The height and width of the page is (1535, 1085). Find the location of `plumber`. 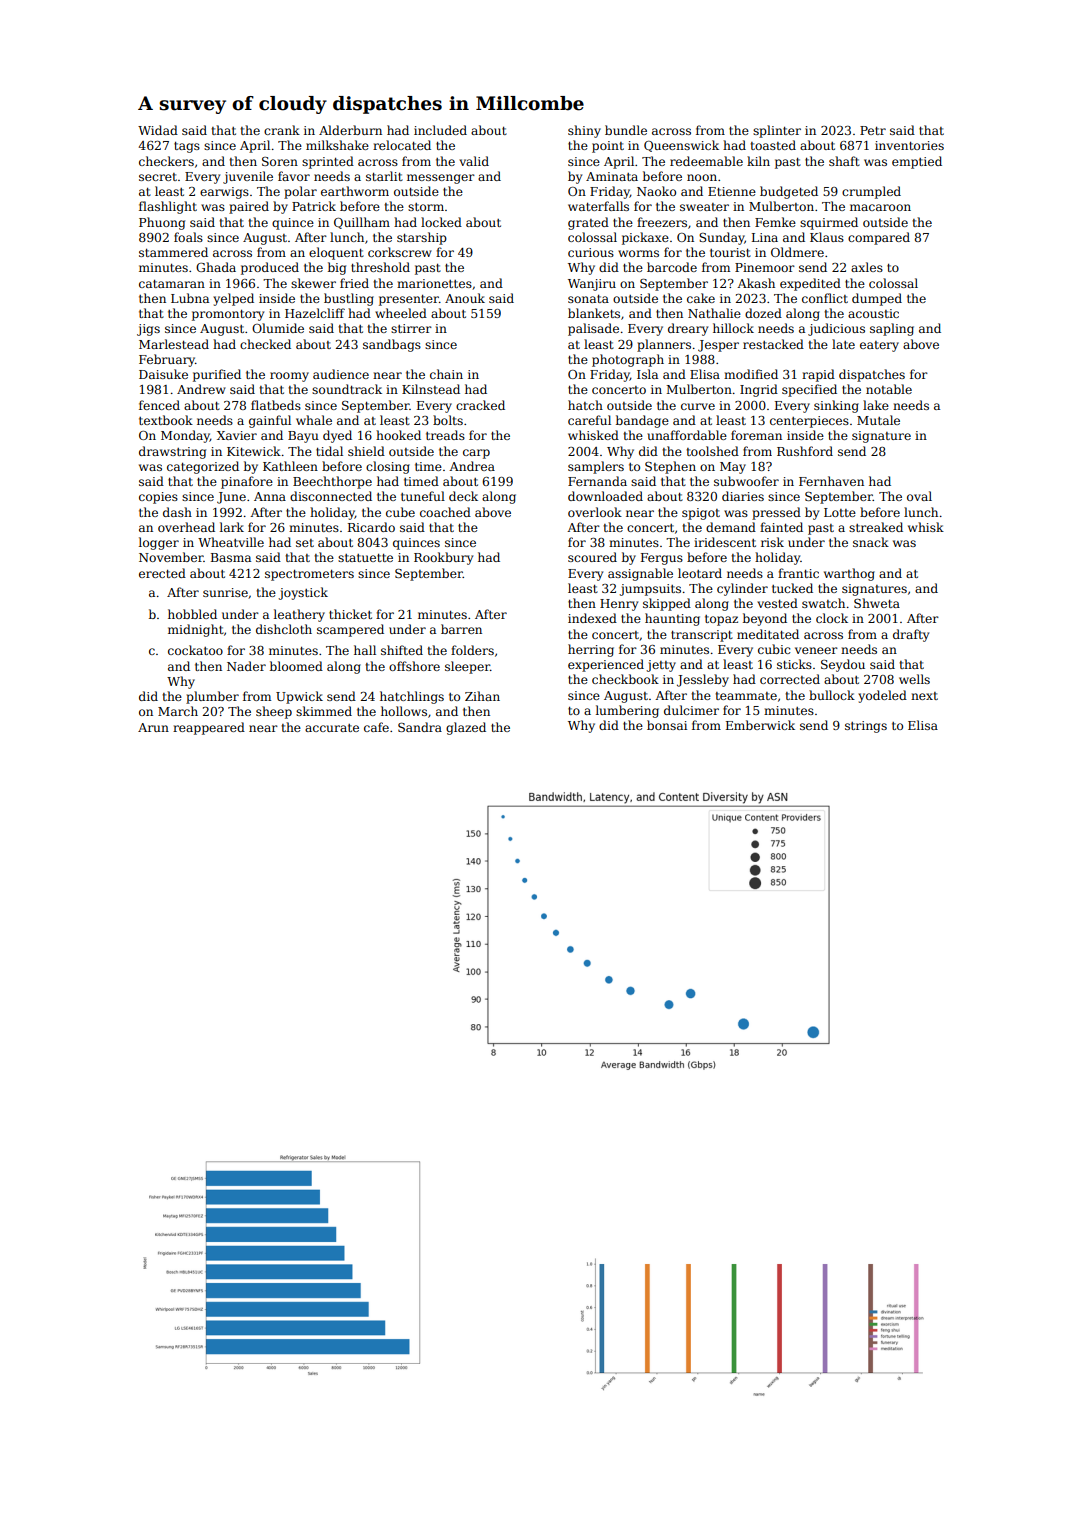

plumber is located at coordinates (212, 697).
